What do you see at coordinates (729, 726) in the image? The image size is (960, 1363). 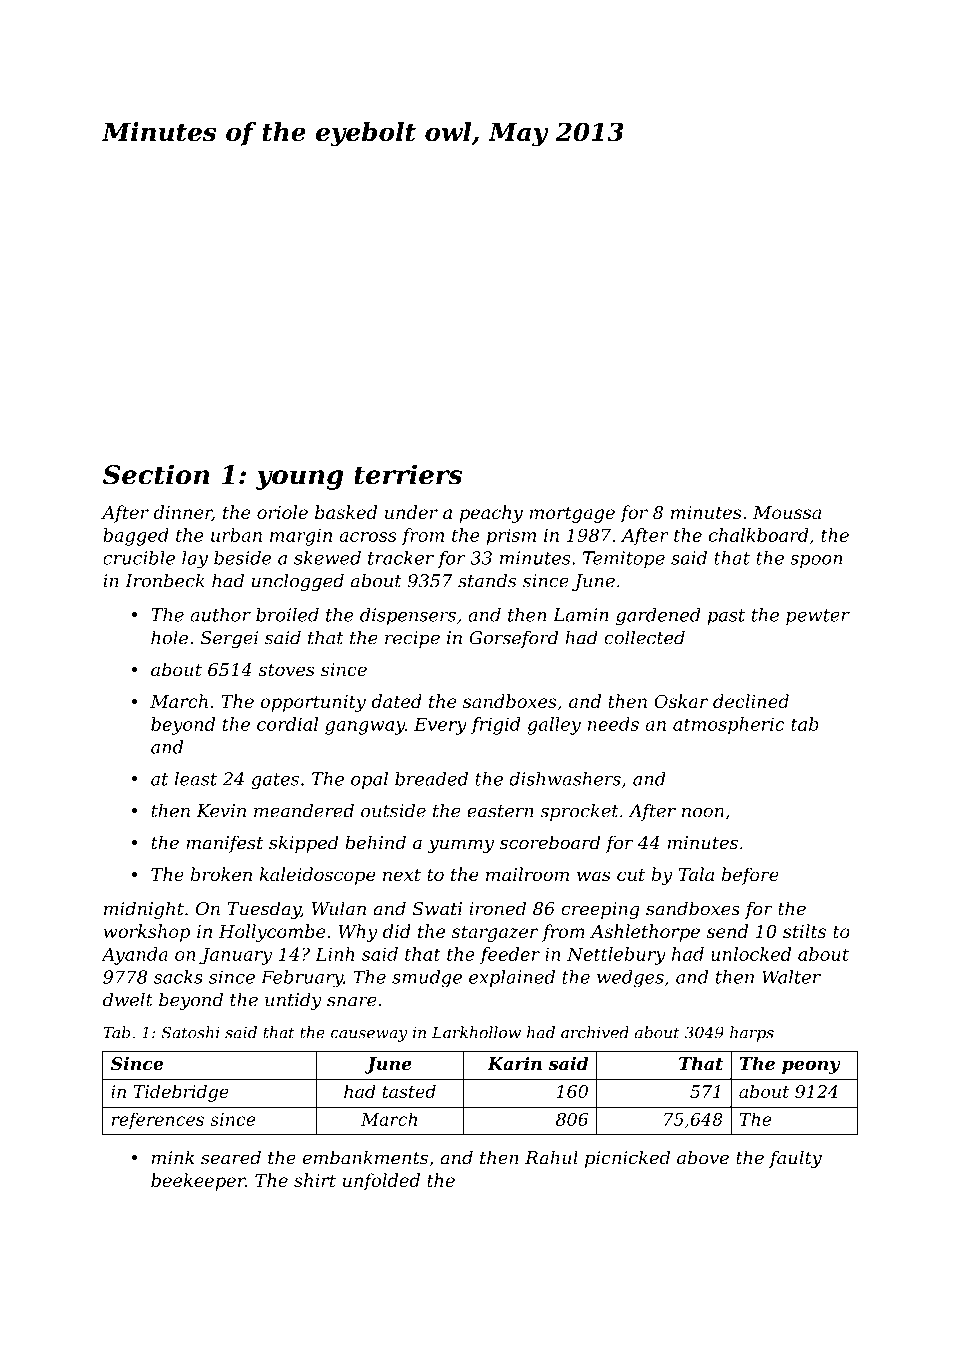 I see `atmospheric` at bounding box center [729, 726].
